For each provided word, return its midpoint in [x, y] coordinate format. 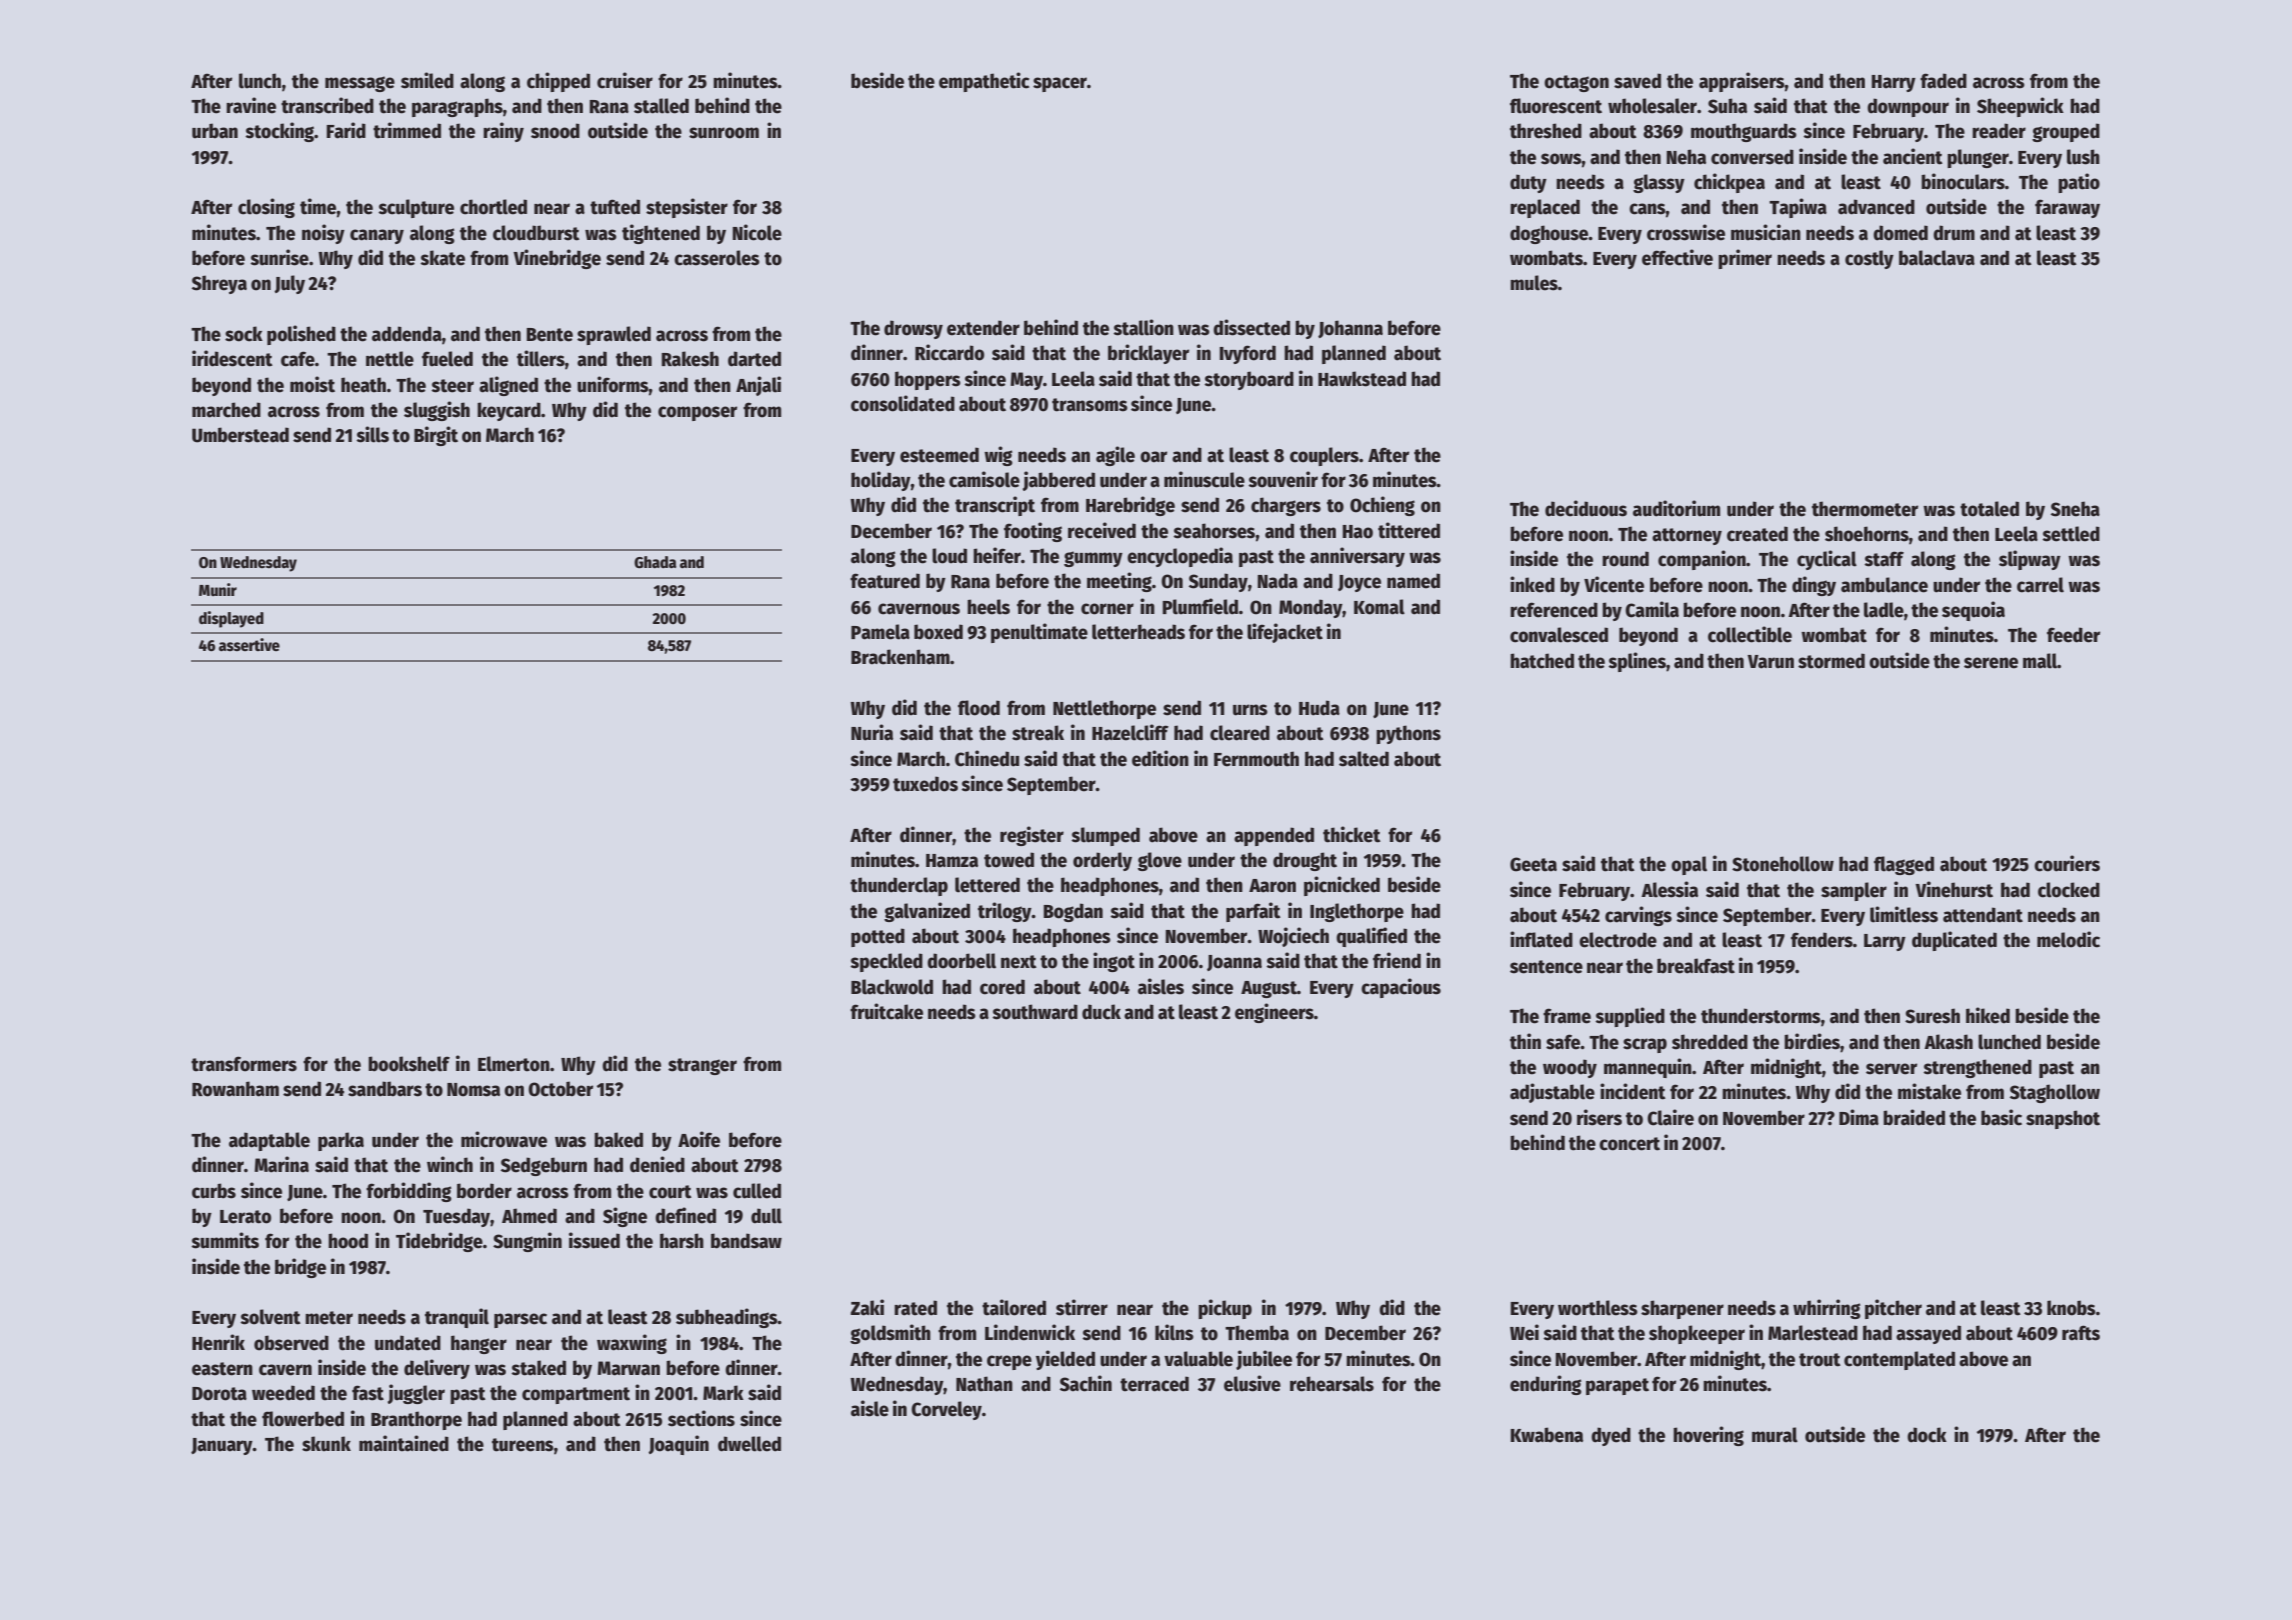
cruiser [625, 80]
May [1026, 381]
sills [372, 434]
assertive [249, 644]
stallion [1143, 327]
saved [1637, 81]
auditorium [1676, 508]
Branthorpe [416, 1420]
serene [1991, 663]
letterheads [1138, 632]
